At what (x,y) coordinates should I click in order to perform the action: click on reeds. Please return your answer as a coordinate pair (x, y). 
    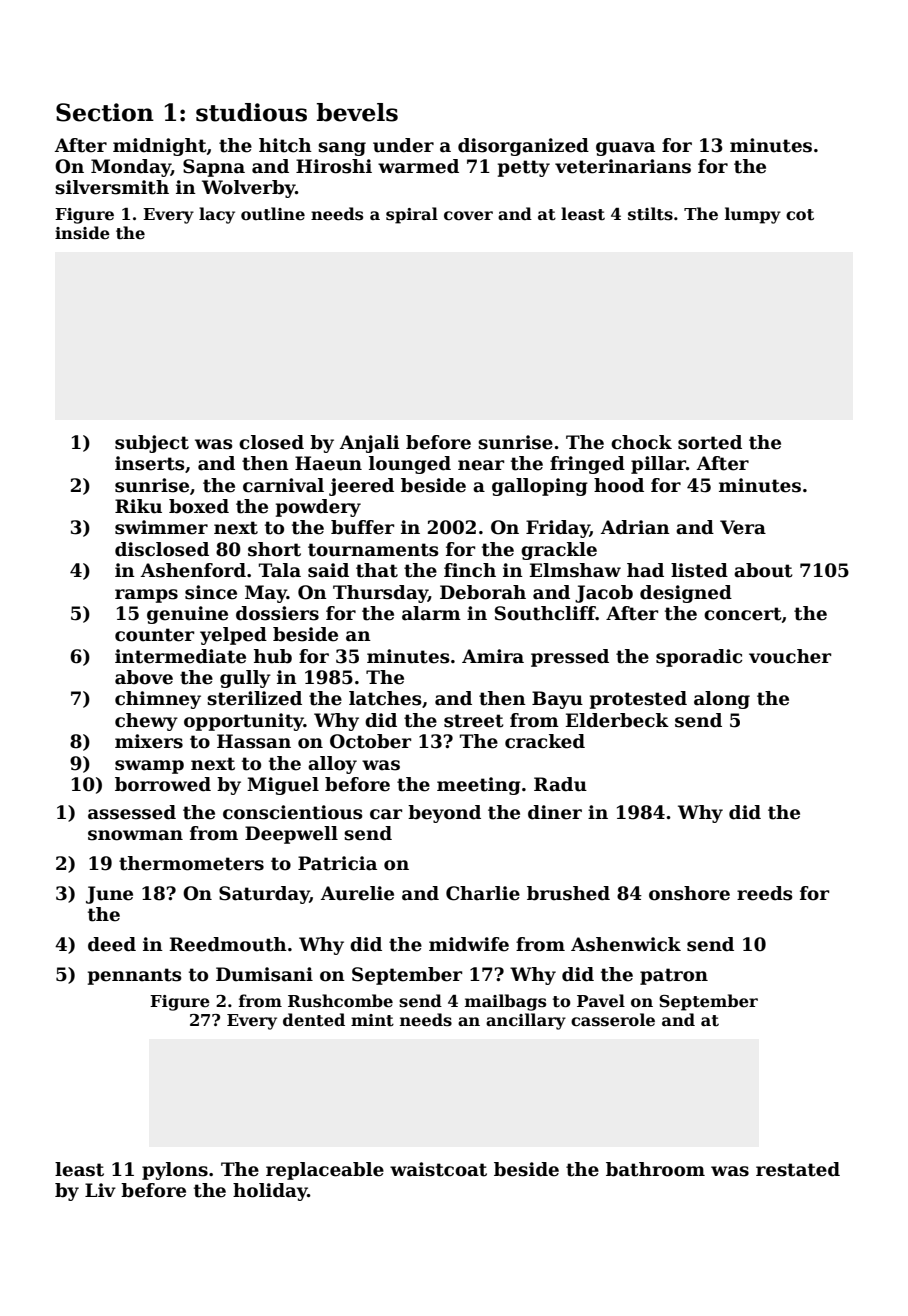
    Looking at the image, I should click on (765, 893).
